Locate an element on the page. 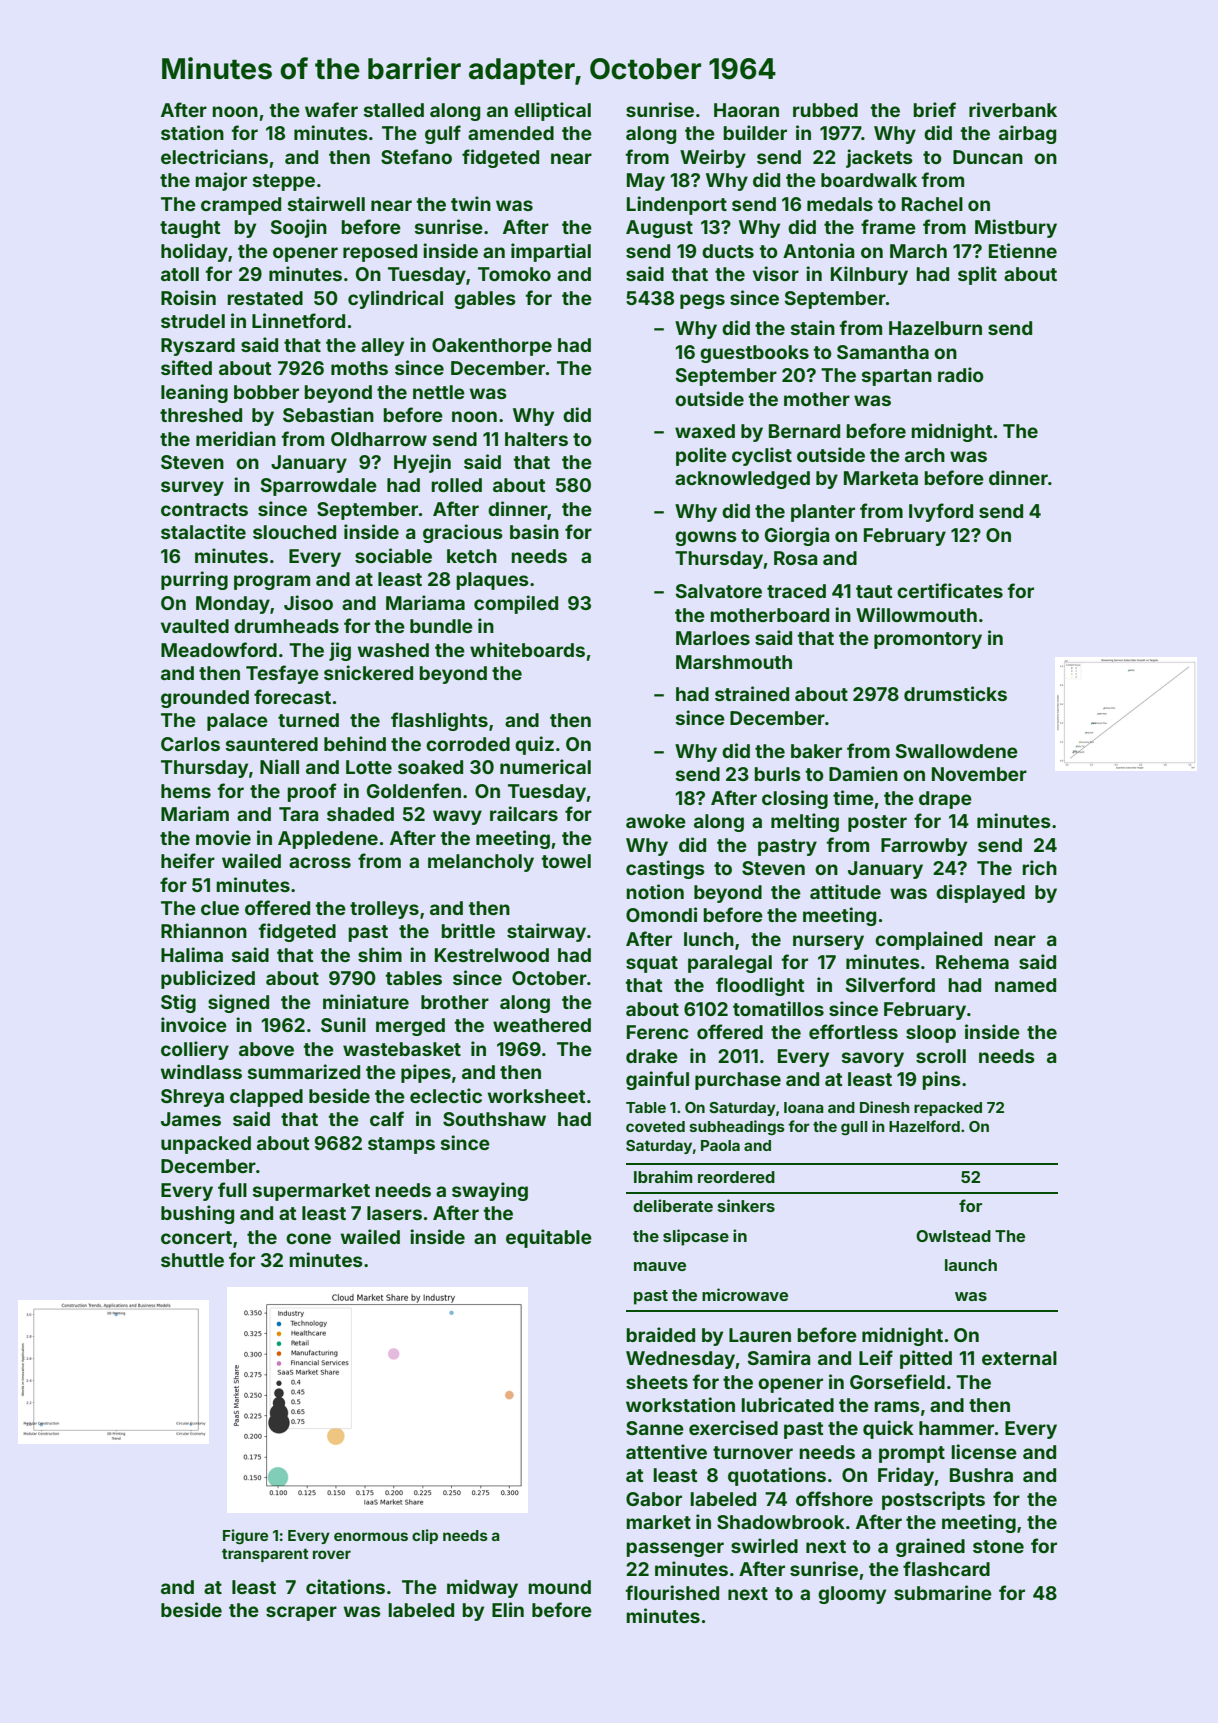 The height and width of the document is (1723, 1218). attentive is located at coordinates (666, 1451).
